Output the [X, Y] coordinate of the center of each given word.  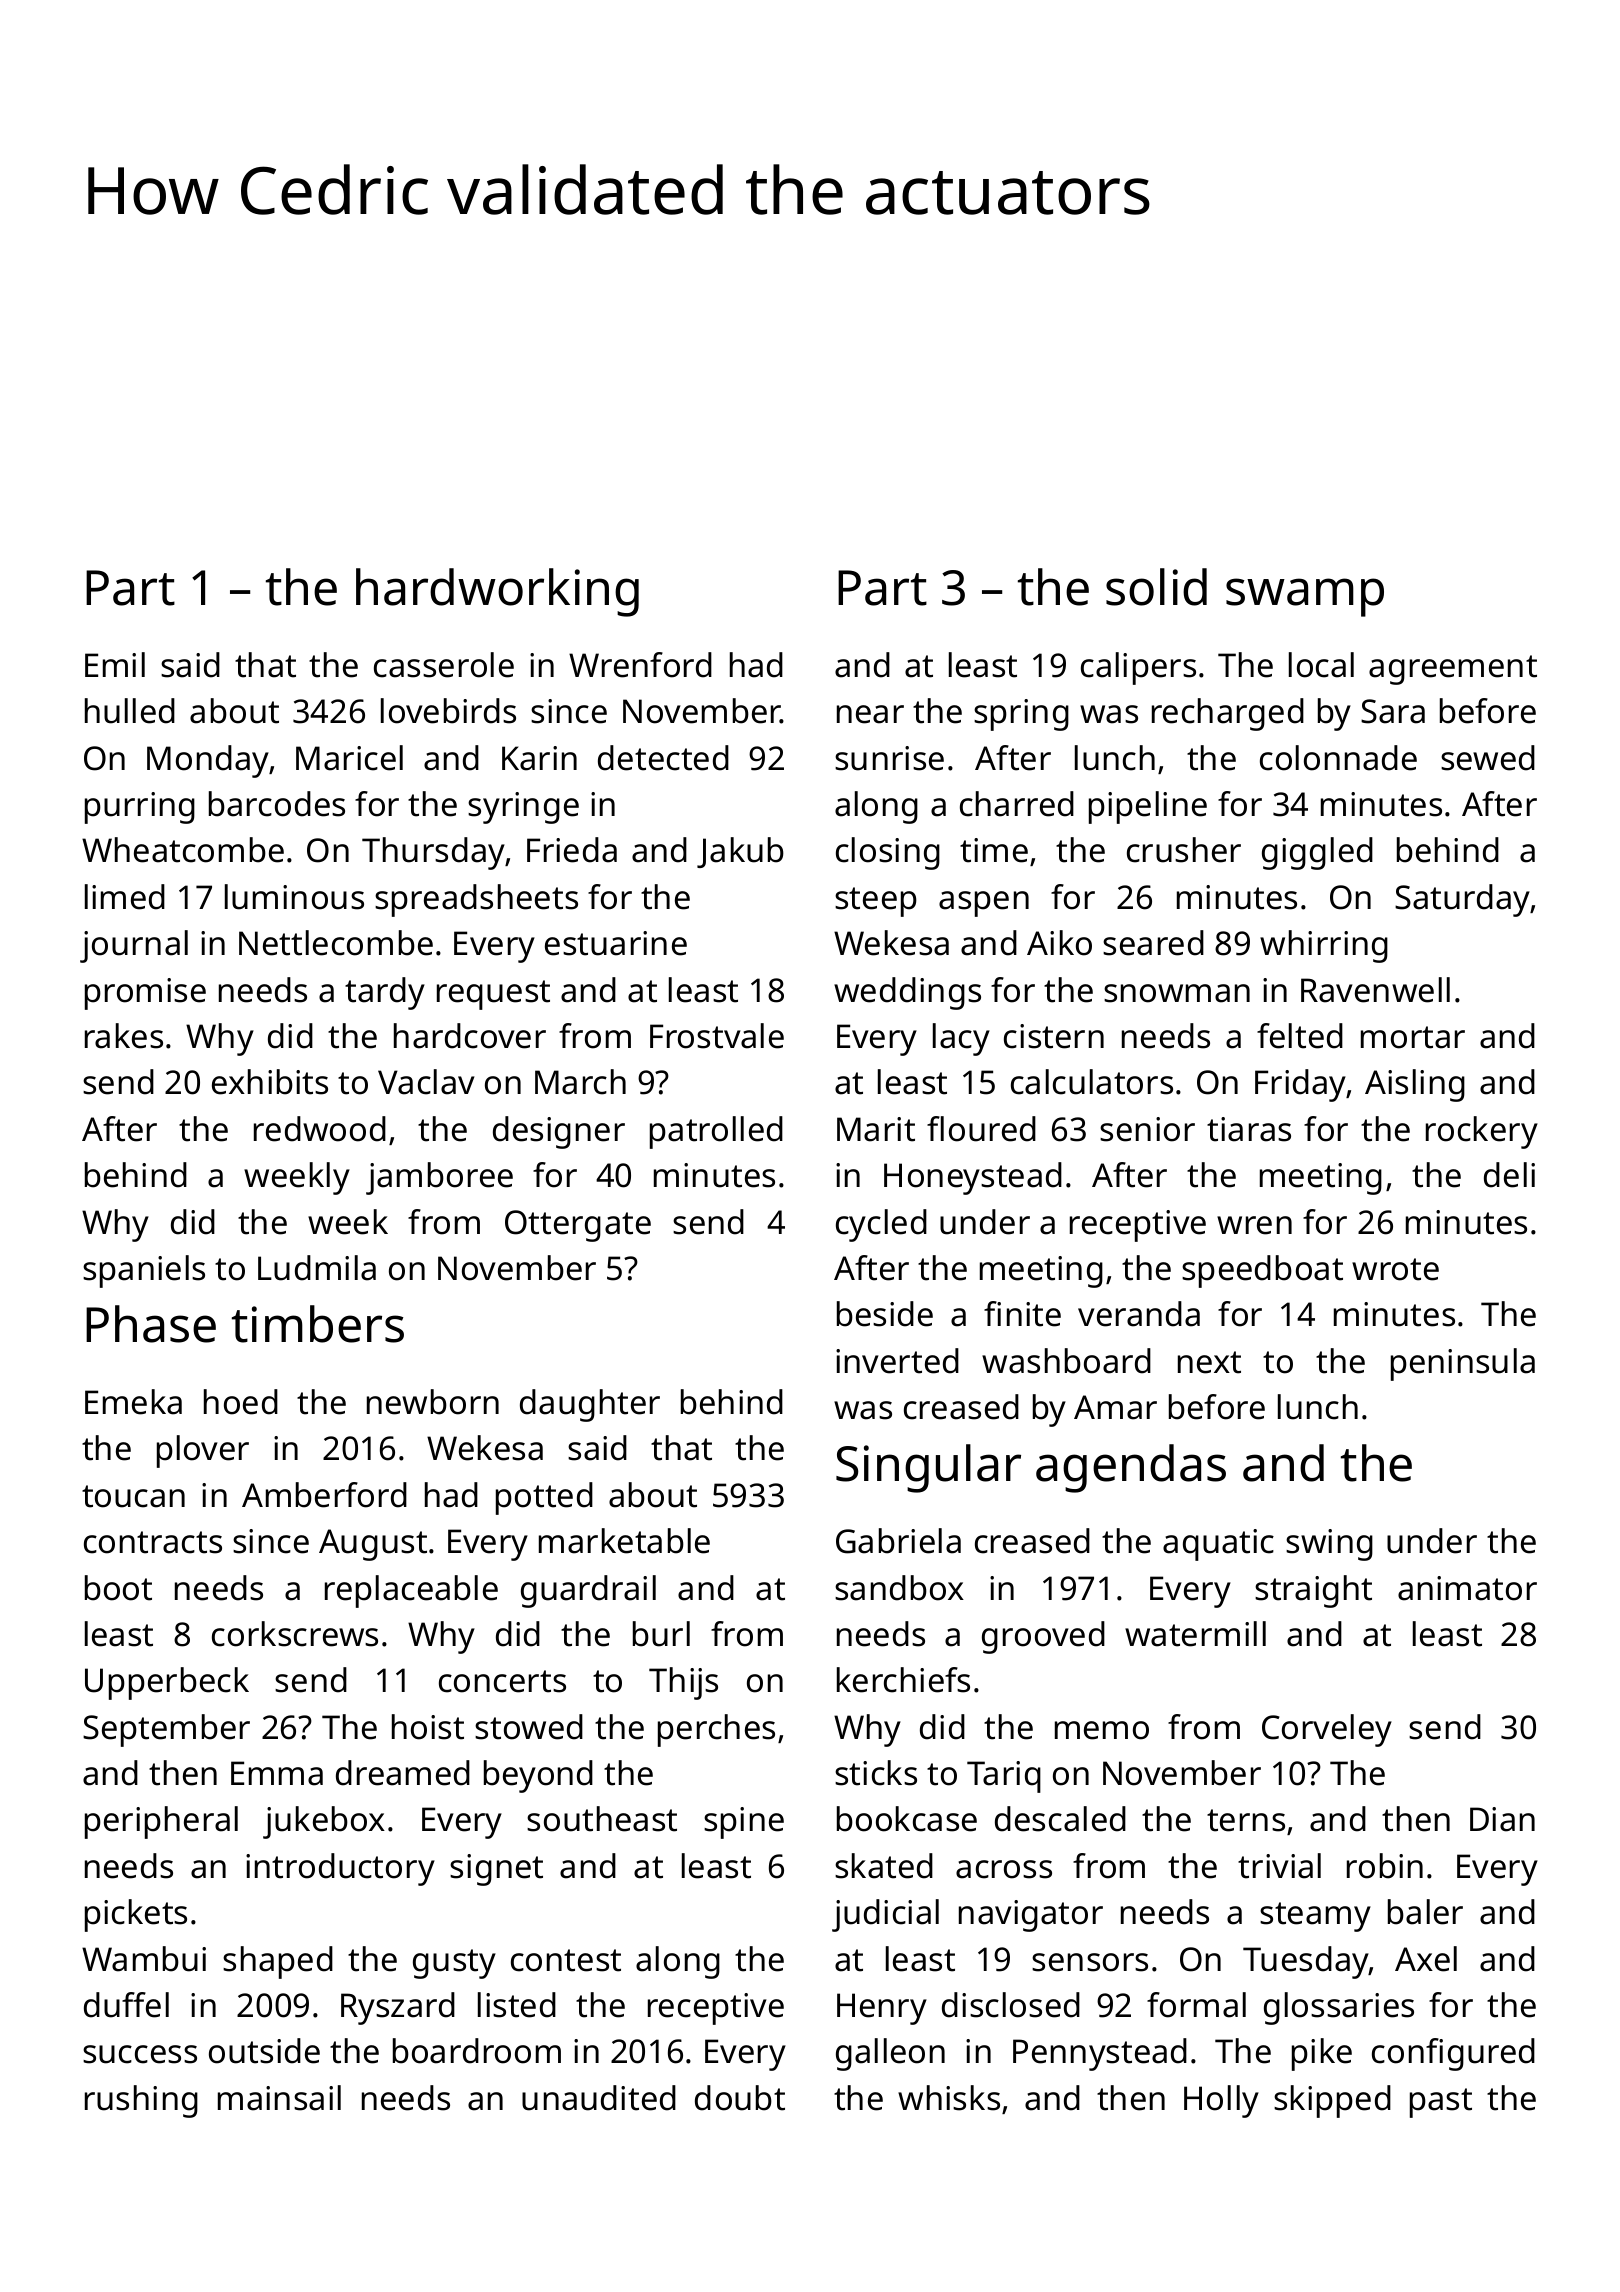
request [493, 995]
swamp [1305, 597]
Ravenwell [1375, 990]
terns [1246, 1820]
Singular [928, 1468]
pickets [136, 1915]
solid [1156, 587]
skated [884, 1866]
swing [1329, 1545]
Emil [115, 664]
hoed [241, 1402]
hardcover [470, 1036]
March [580, 1082]
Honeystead [973, 1178]
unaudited [599, 2098]
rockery [1482, 1132]
